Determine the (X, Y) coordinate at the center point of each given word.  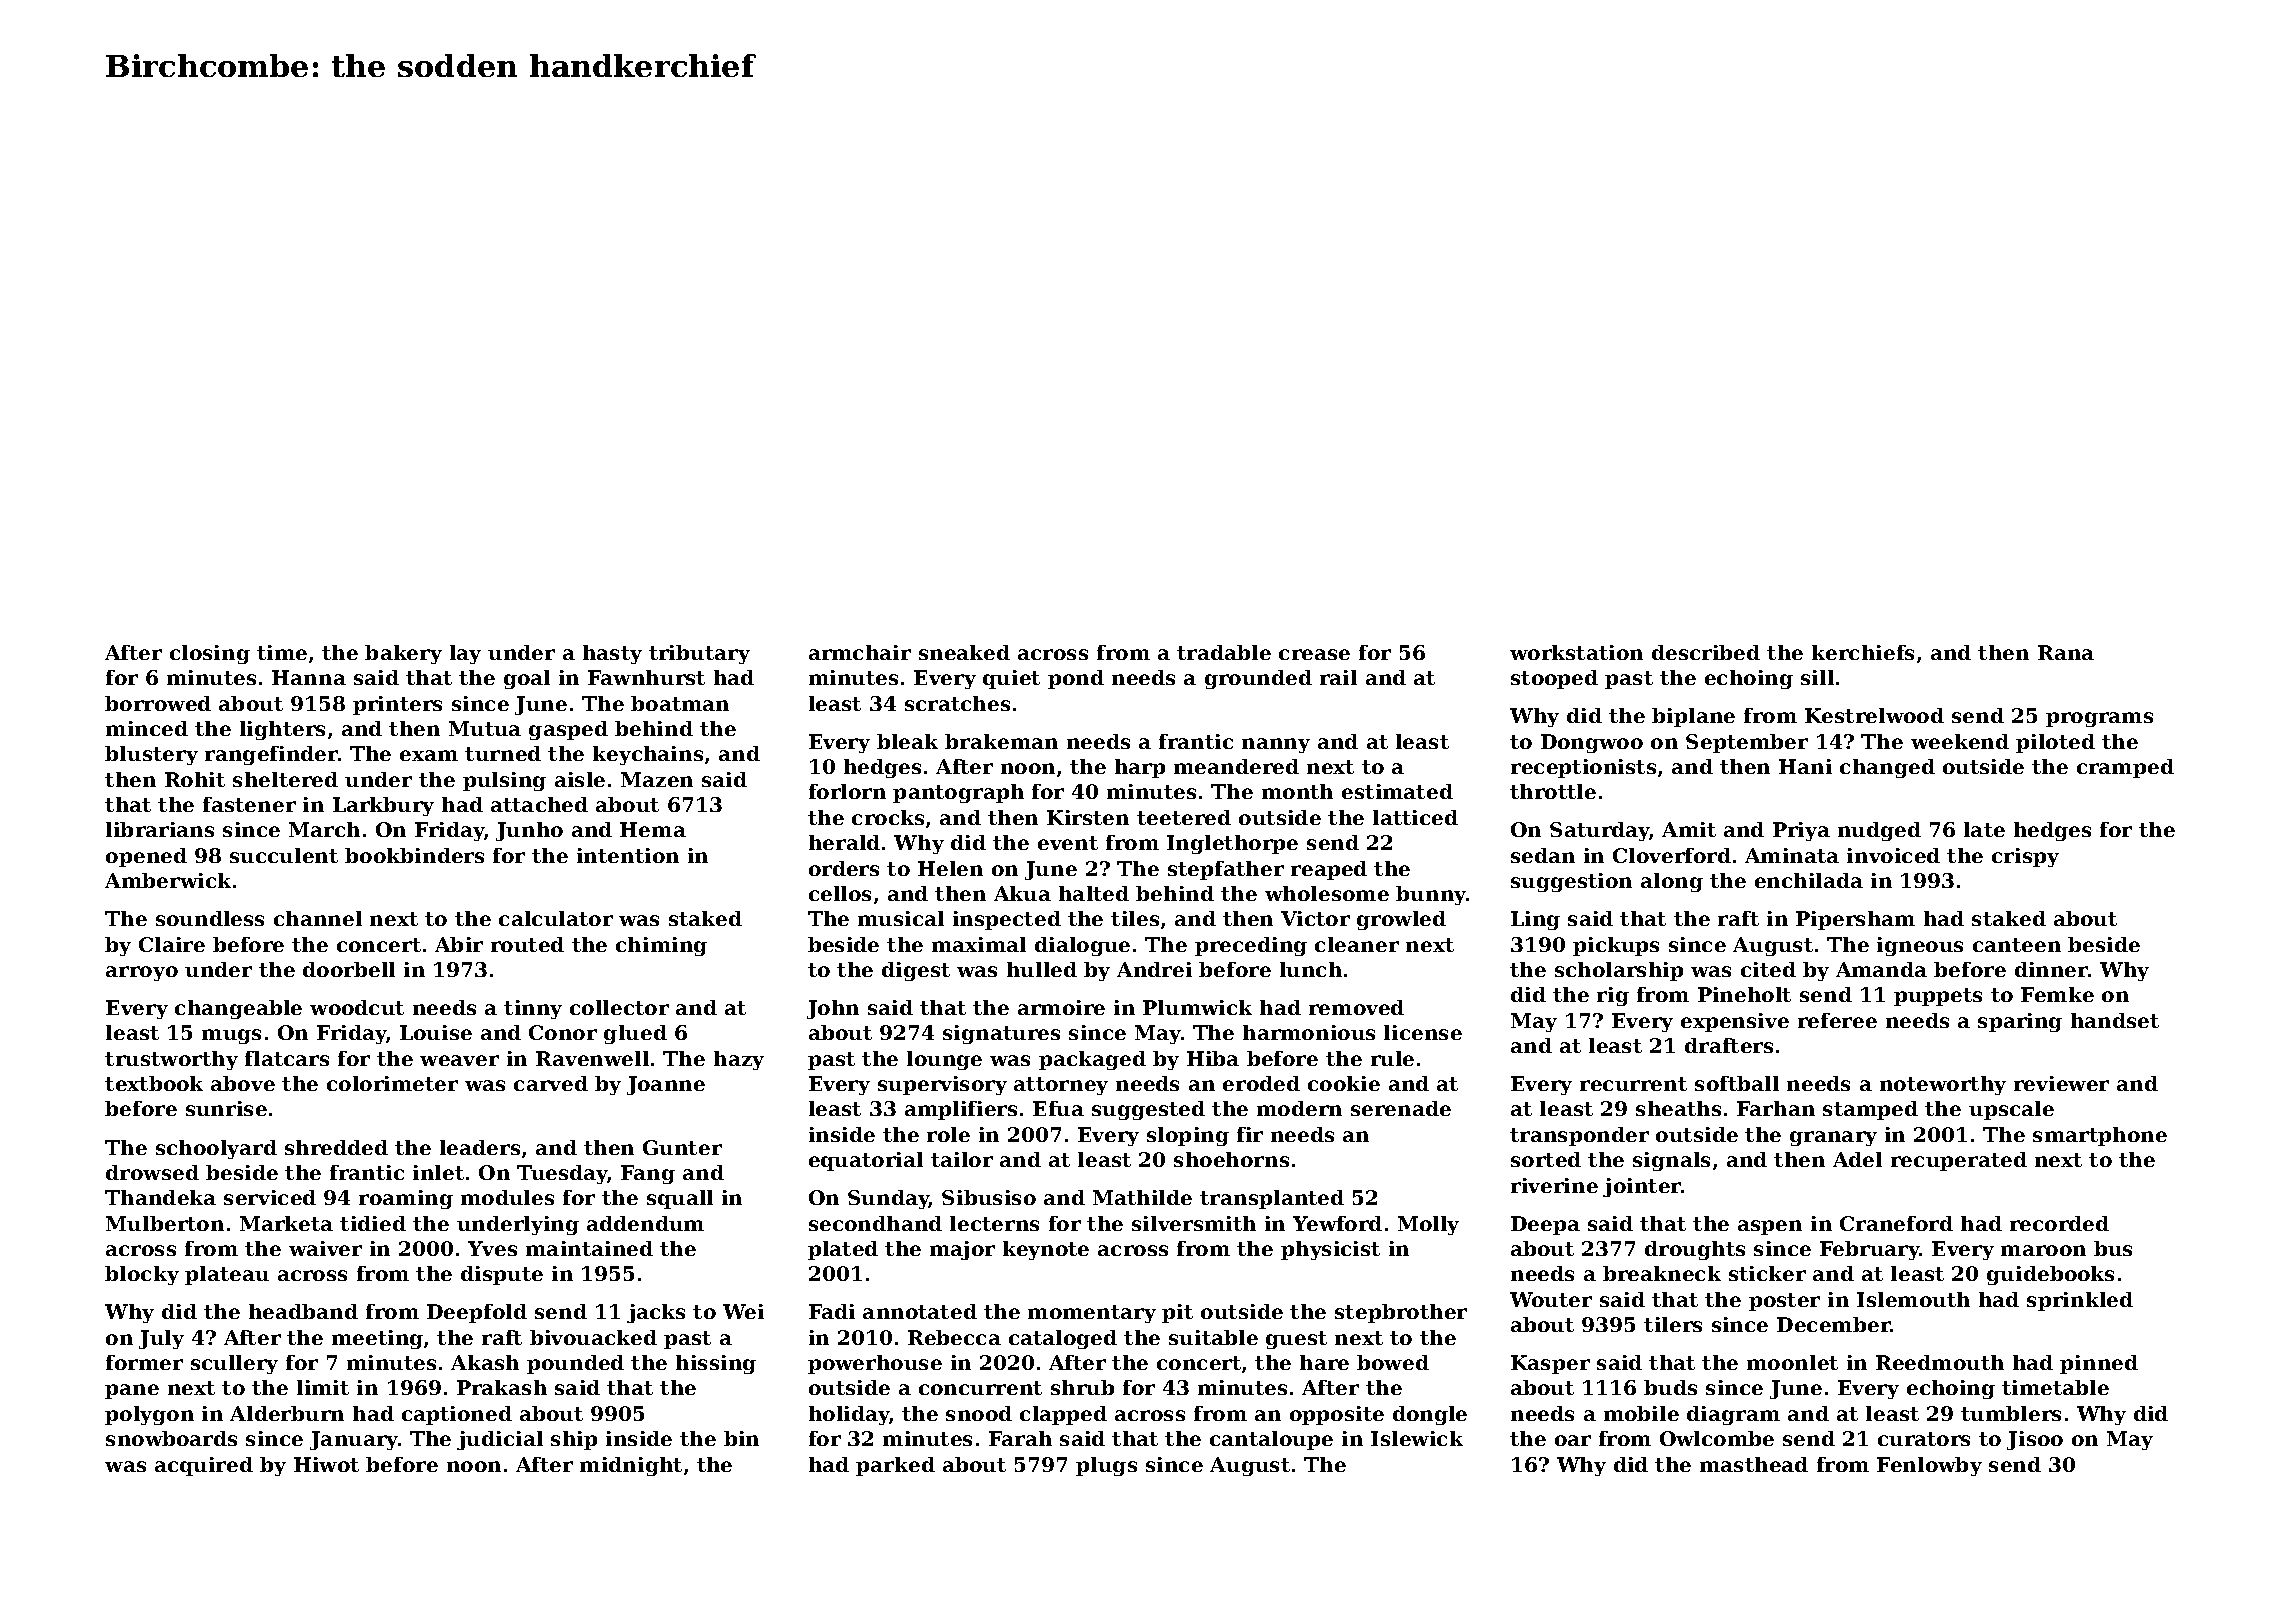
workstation (1576, 652)
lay (465, 654)
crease (1314, 654)
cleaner (1357, 944)
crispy (2025, 857)
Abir (459, 944)
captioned (457, 1415)
